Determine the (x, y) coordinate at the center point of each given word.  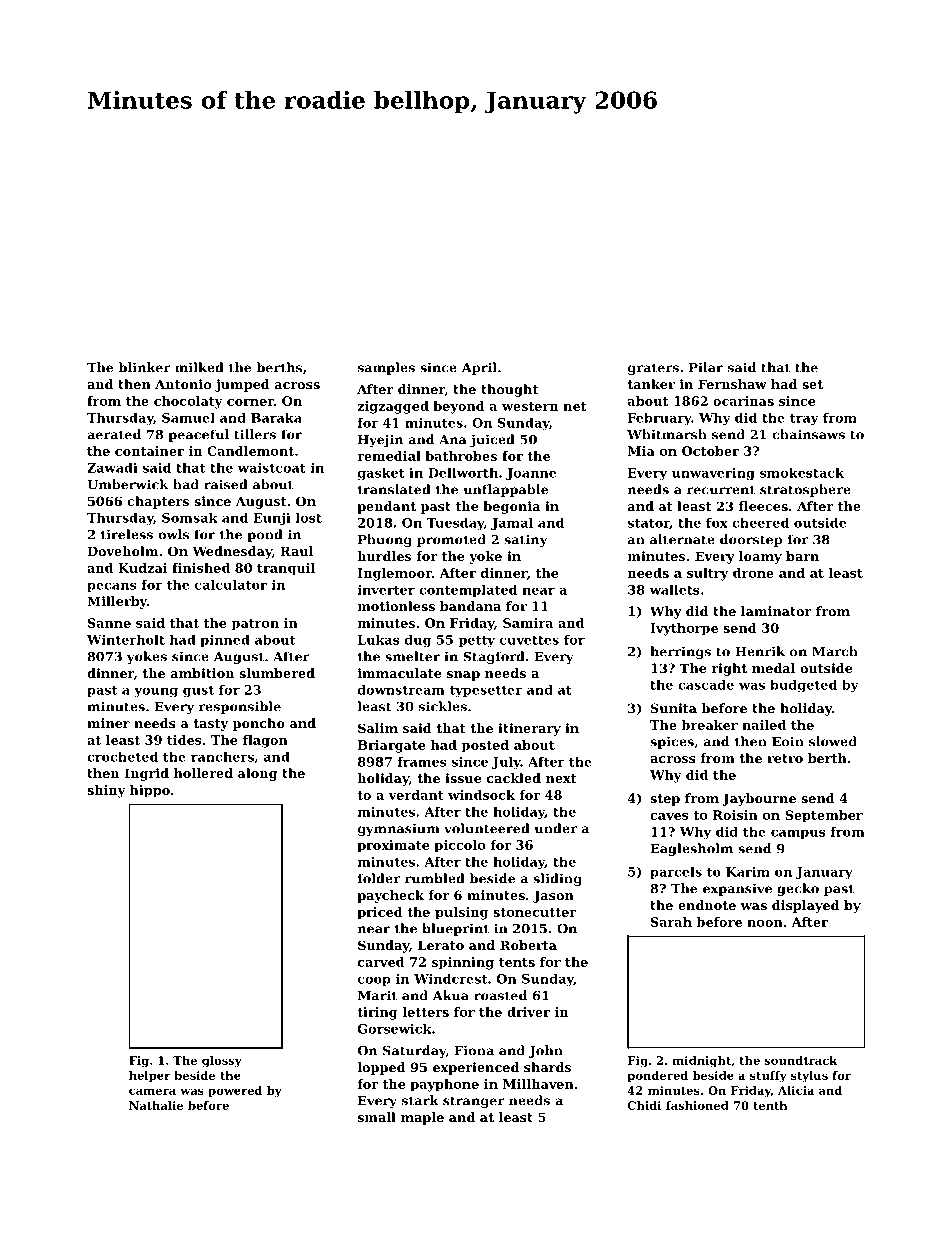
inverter (386, 590)
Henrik (760, 651)
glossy (222, 1062)
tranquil (286, 569)
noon (765, 923)
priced (380, 913)
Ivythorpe (684, 629)
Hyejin (380, 440)
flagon (265, 741)
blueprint (455, 929)
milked (199, 367)
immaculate (399, 673)
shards (547, 1067)
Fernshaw (732, 384)
